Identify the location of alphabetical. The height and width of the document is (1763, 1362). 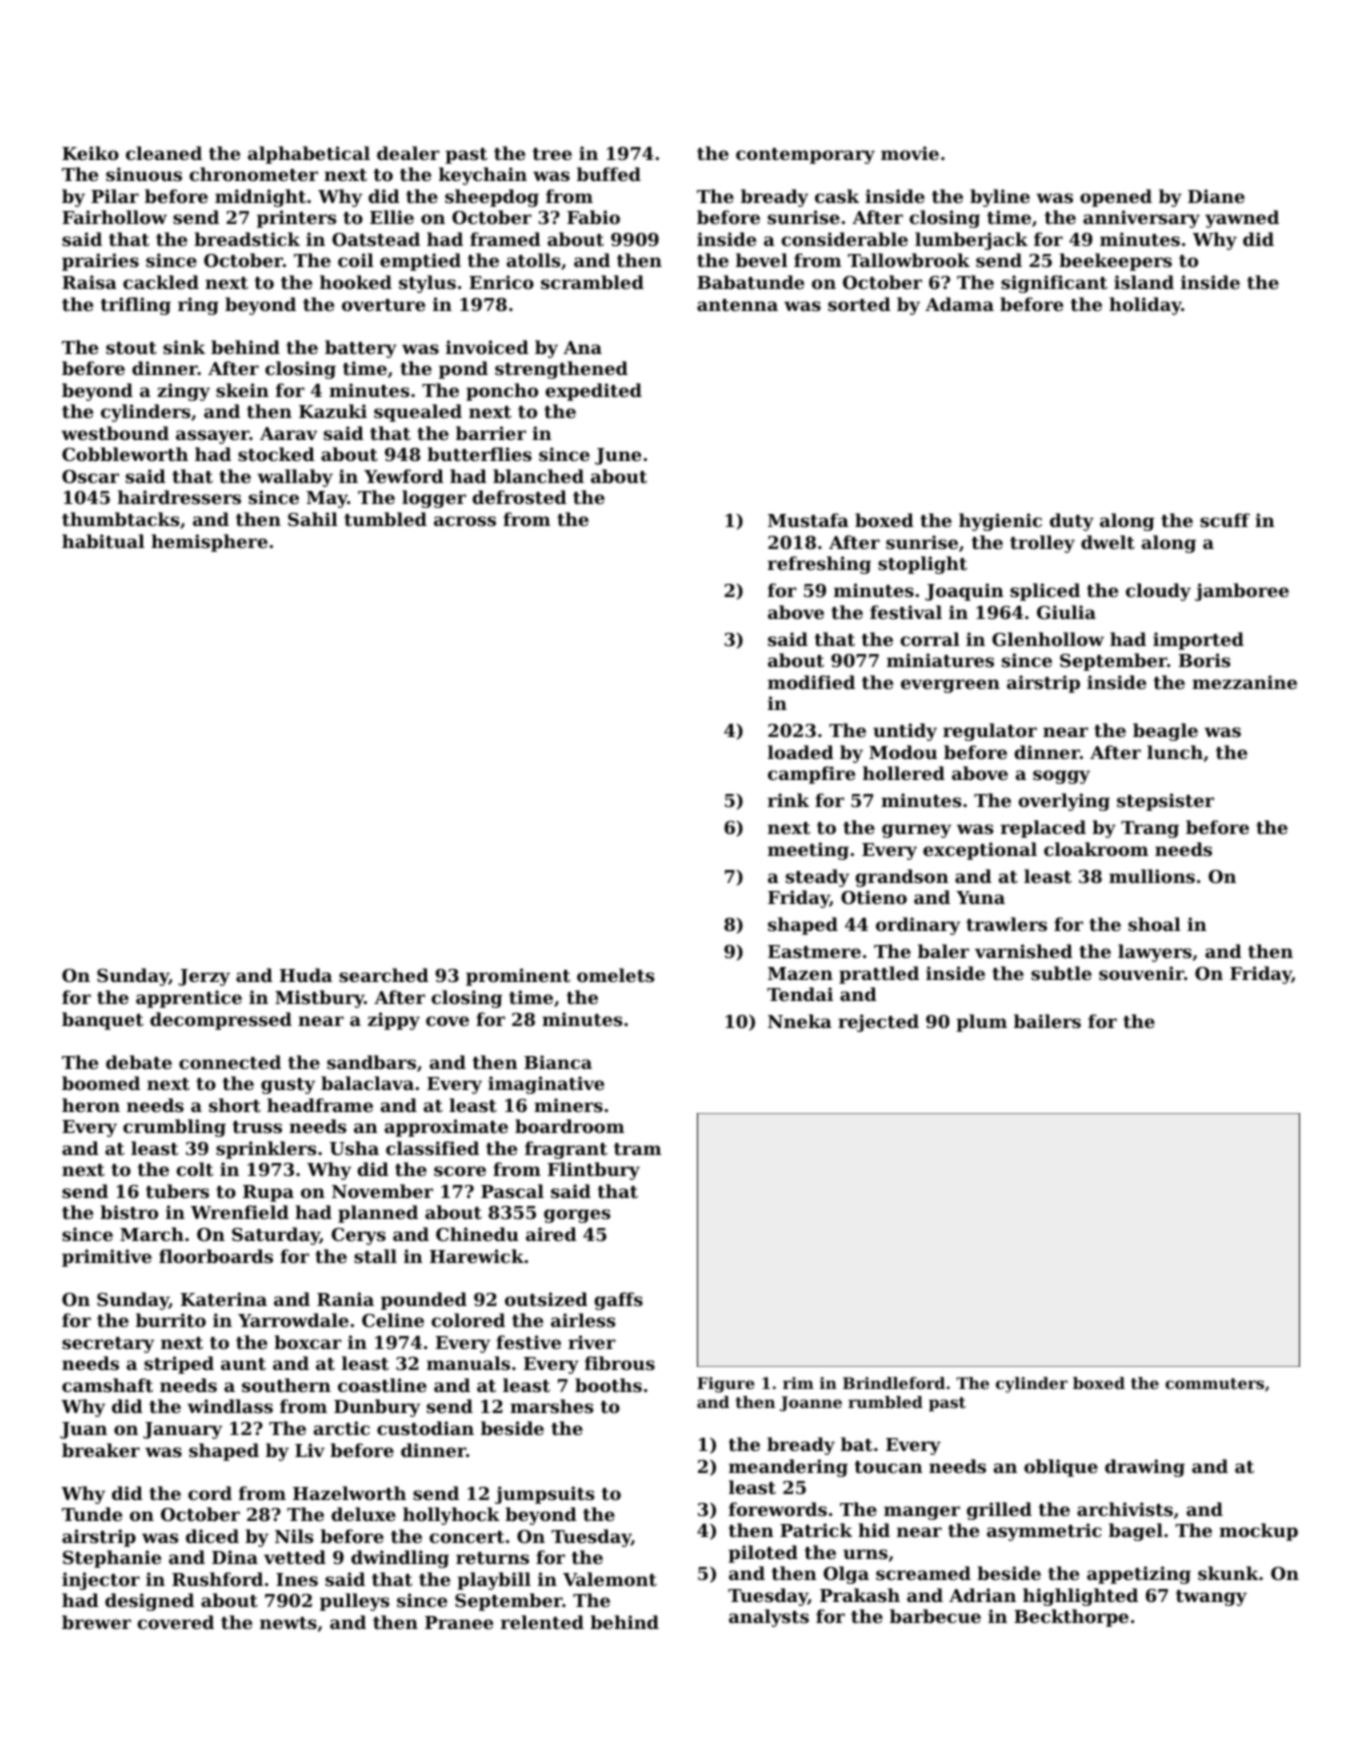
(309, 155).
